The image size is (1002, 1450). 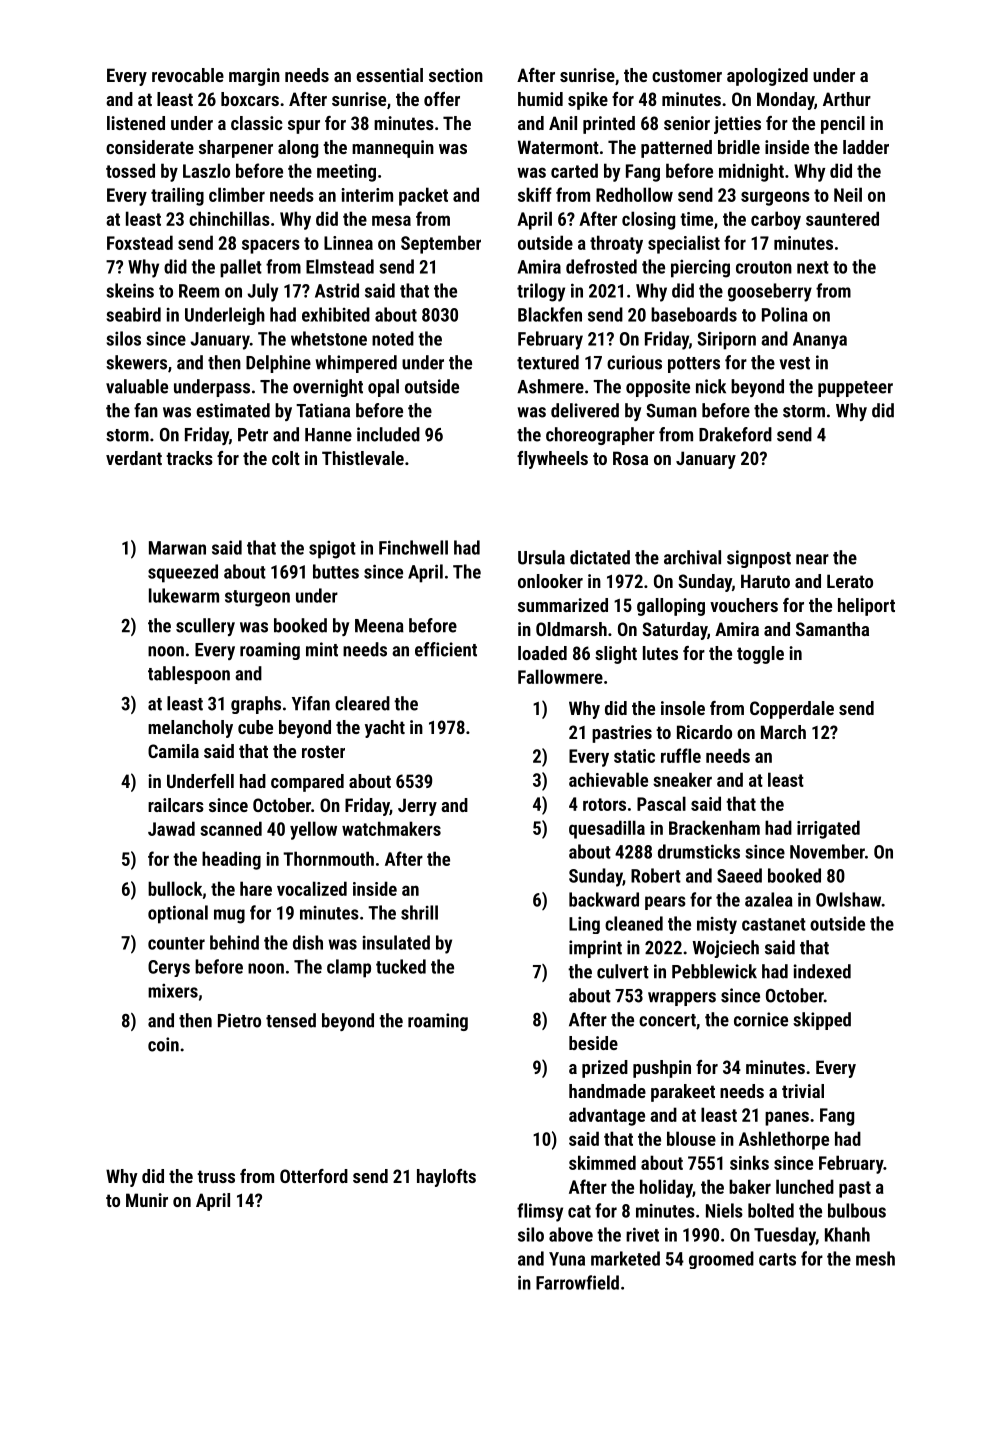 What do you see at coordinates (385, 729) in the document?
I see `yacht` at bounding box center [385, 729].
